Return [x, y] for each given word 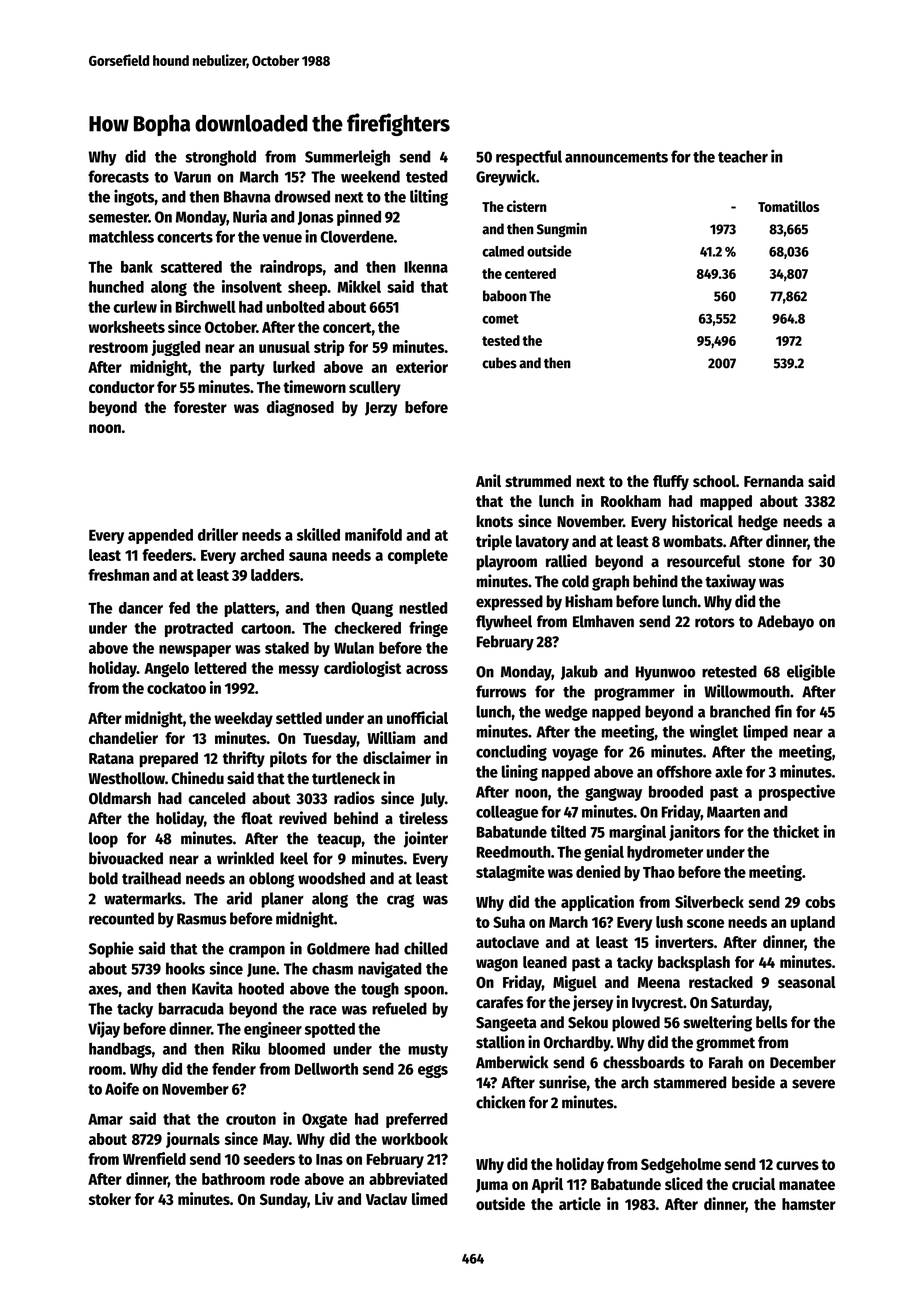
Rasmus [202, 919]
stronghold [220, 158]
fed [179, 608]
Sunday [283, 1201]
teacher [743, 156]
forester [200, 407]
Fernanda [774, 481]
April [547, 1185]
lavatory [542, 543]
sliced [684, 1183]
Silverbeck [709, 901]
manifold [373, 534]
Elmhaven [603, 621]
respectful [529, 158]
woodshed [331, 878]
